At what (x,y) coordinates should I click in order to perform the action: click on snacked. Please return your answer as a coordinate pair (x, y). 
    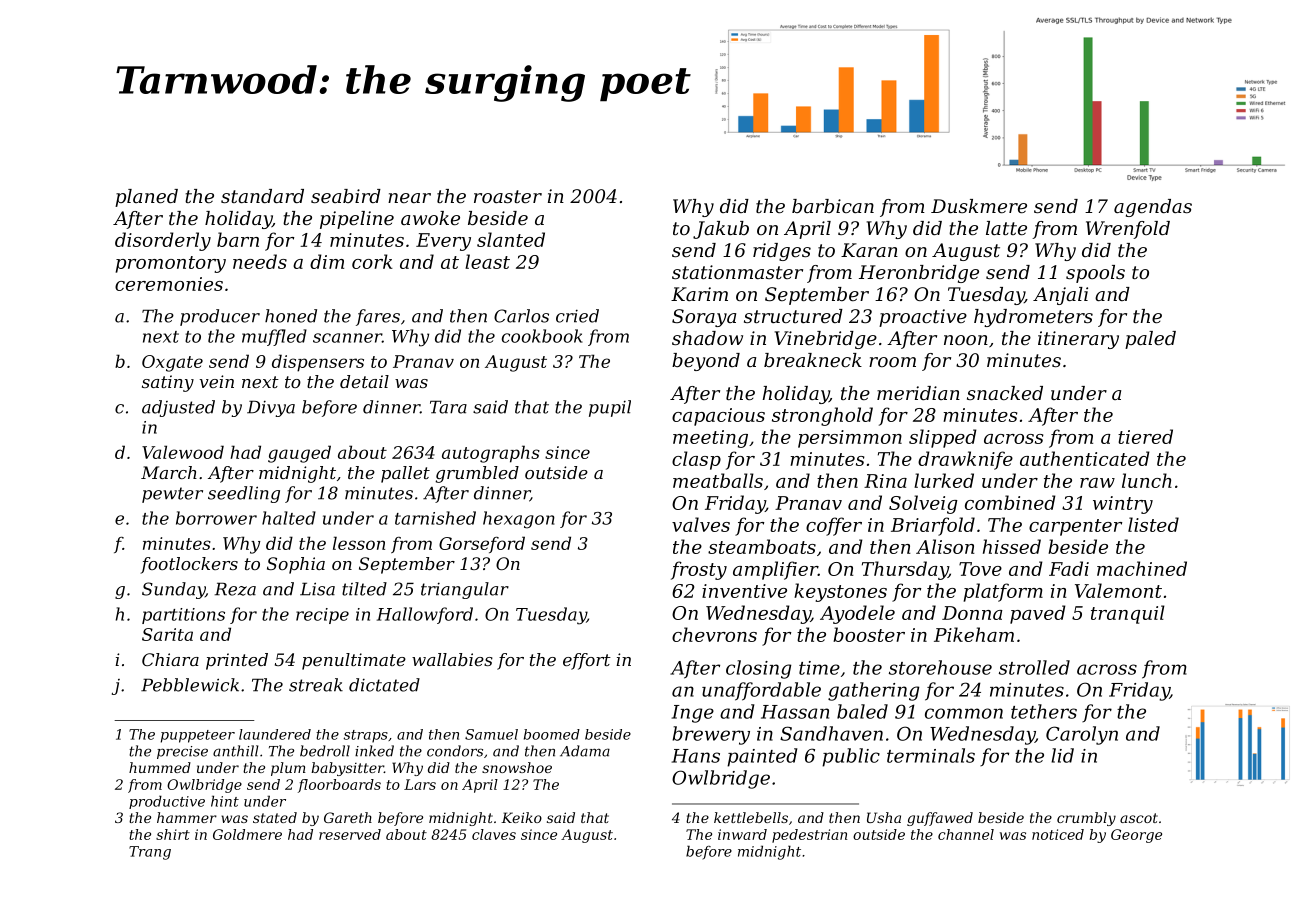
    Looking at the image, I should click on (1005, 393).
